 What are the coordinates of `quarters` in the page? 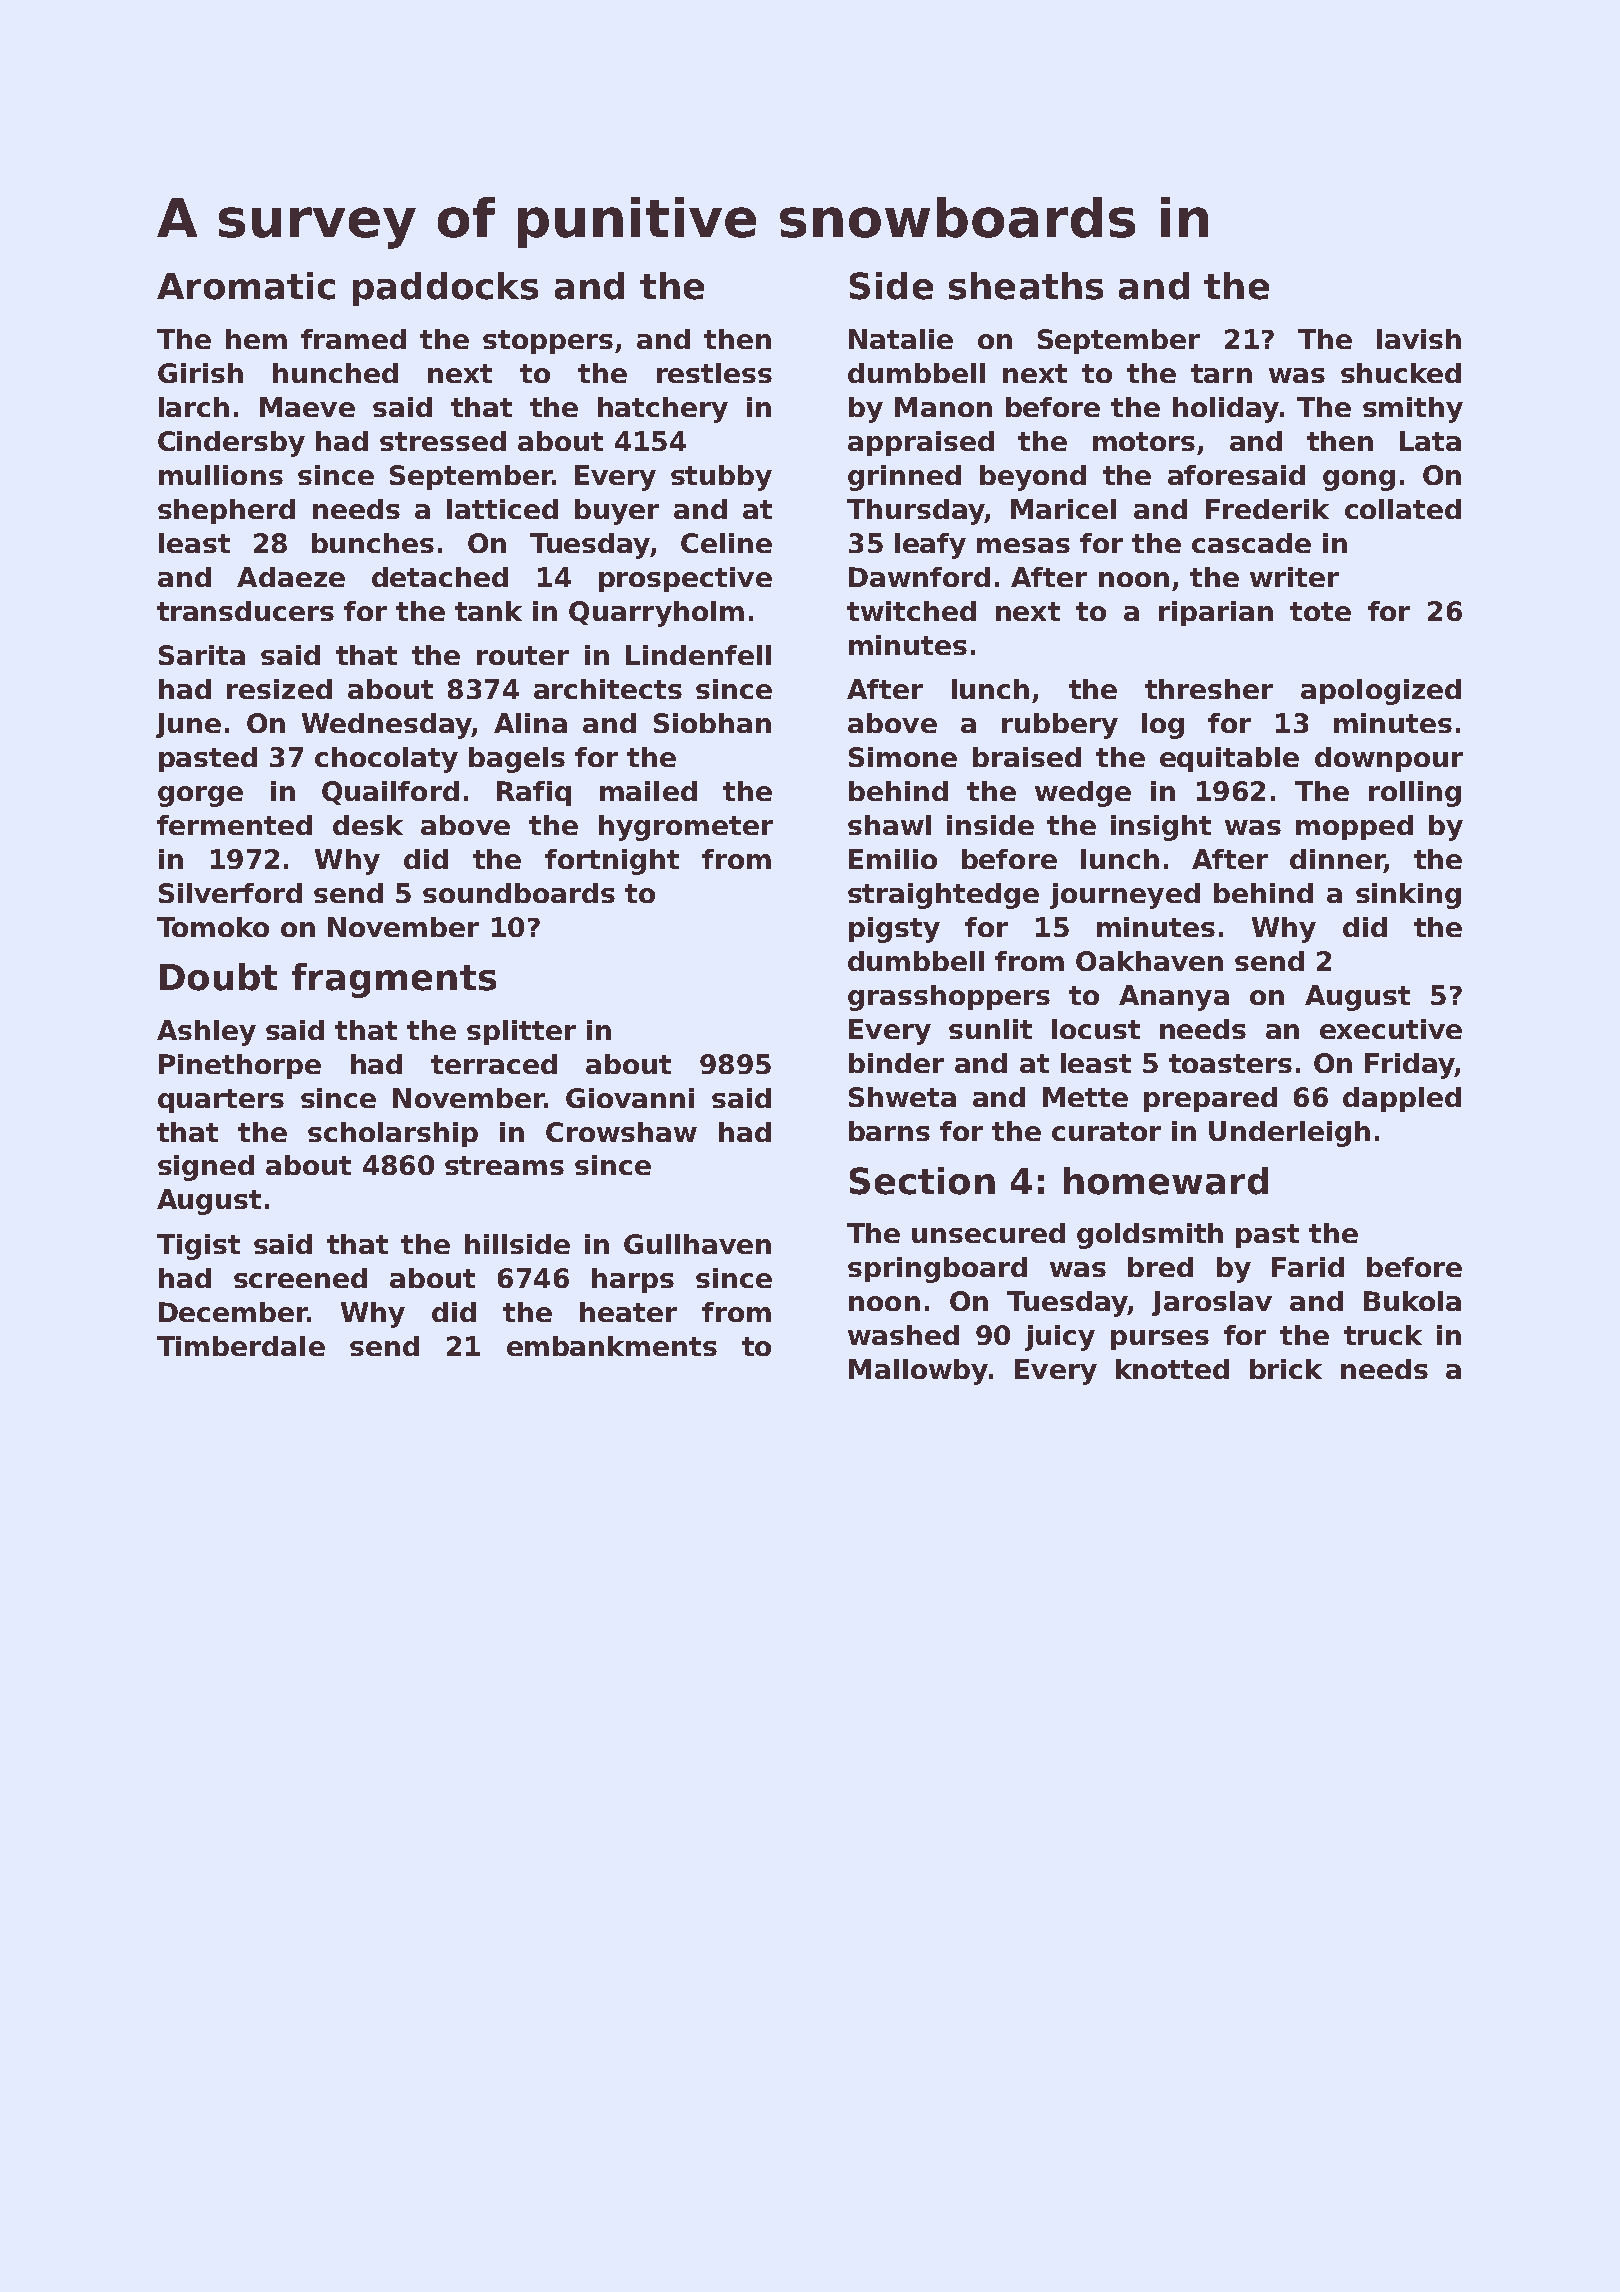 It's located at (221, 1101).
